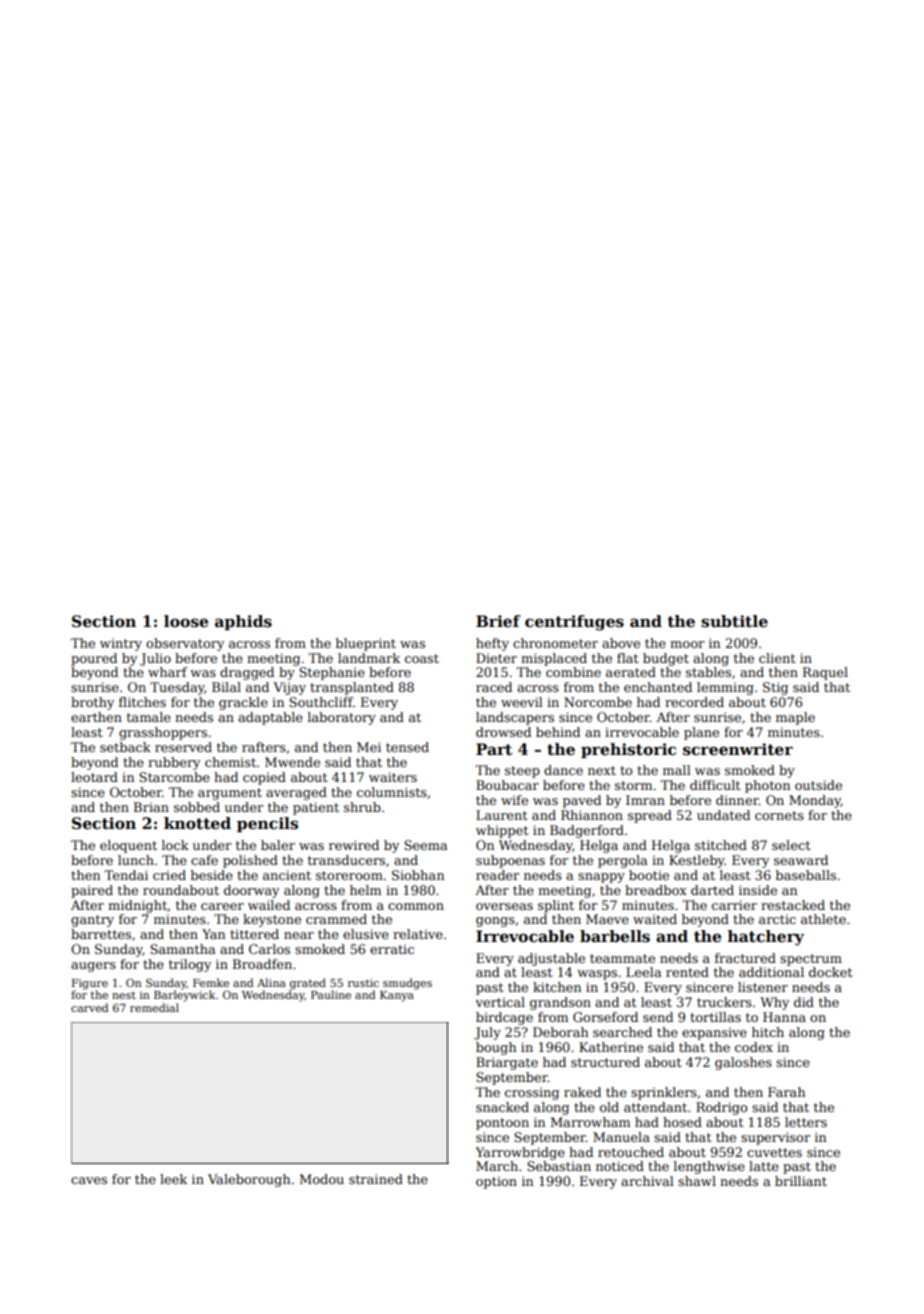 The image size is (924, 1314). What do you see at coordinates (321, 702) in the page?
I see `Southcliff` at bounding box center [321, 702].
